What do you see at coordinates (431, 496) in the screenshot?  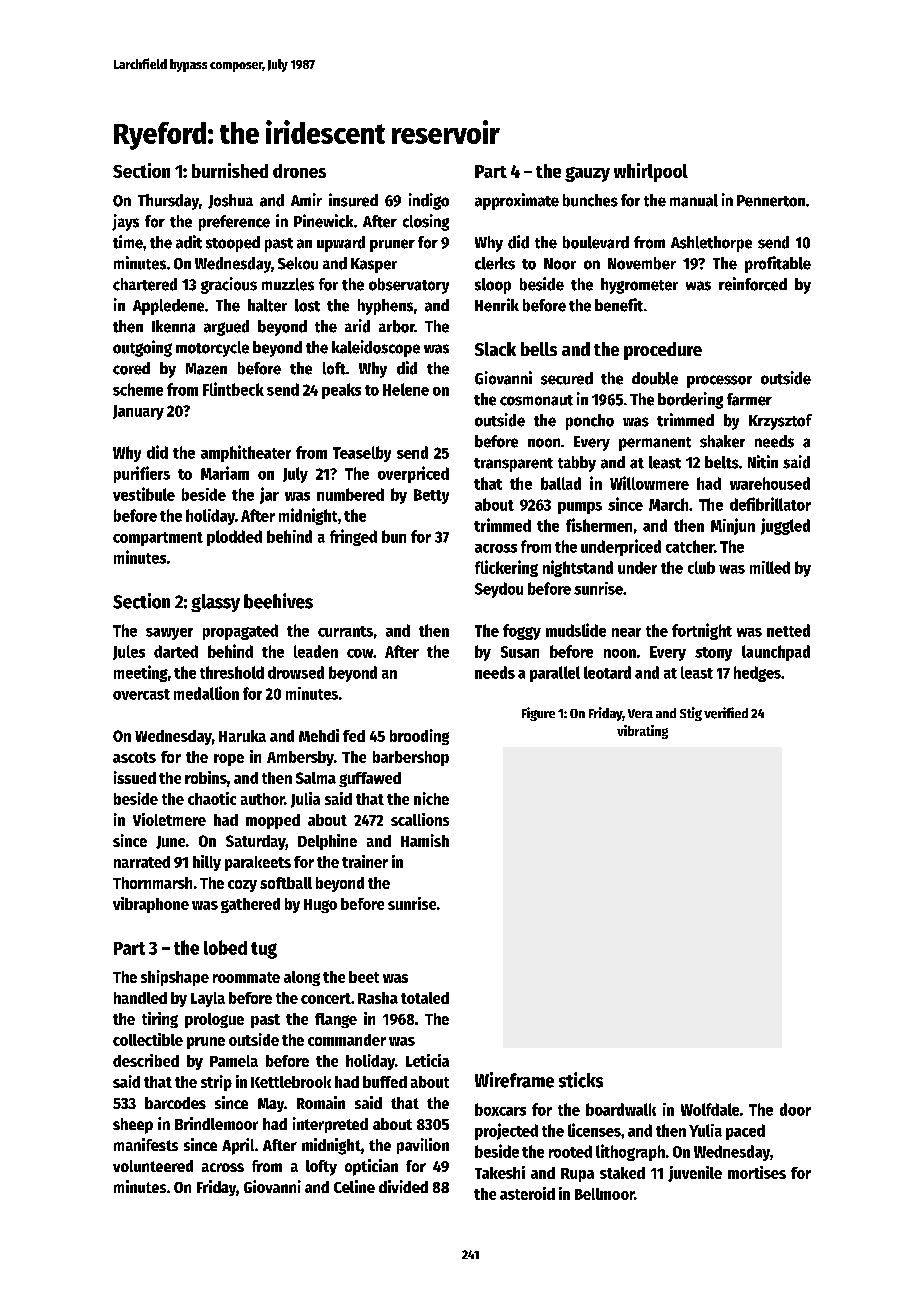 I see `Betty` at bounding box center [431, 496].
